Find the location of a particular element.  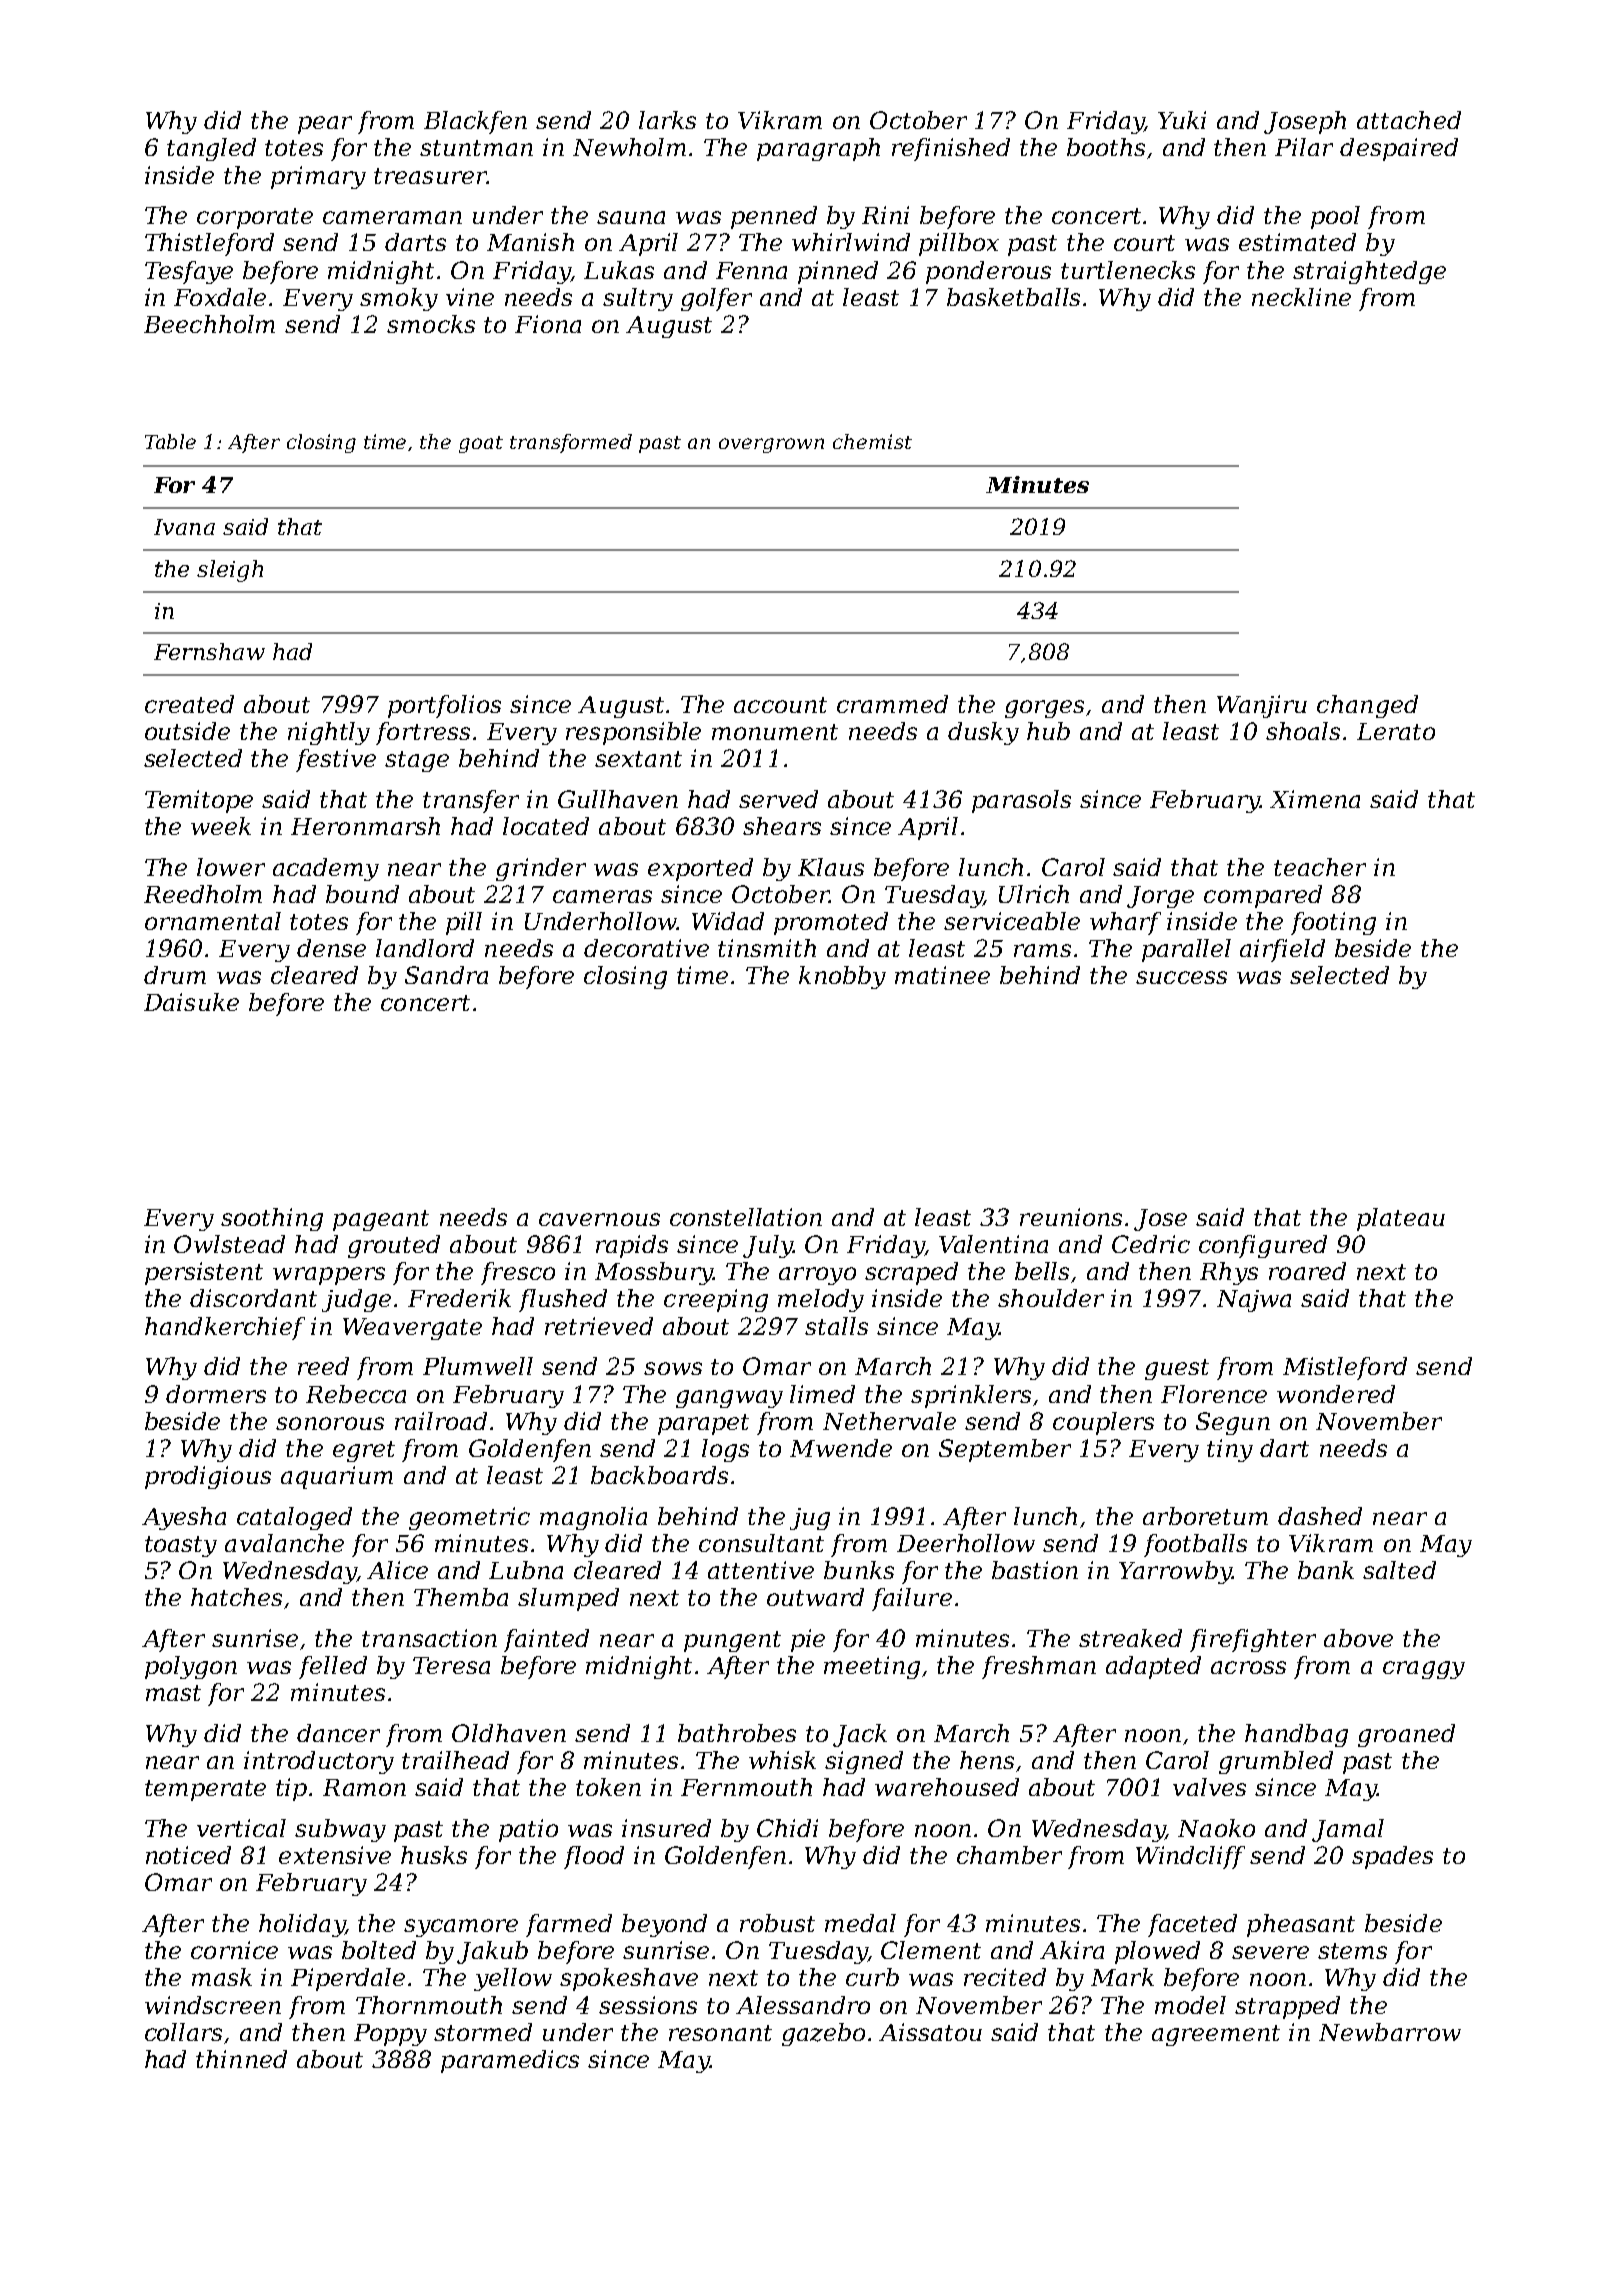

stalls is located at coordinates (836, 1326).
